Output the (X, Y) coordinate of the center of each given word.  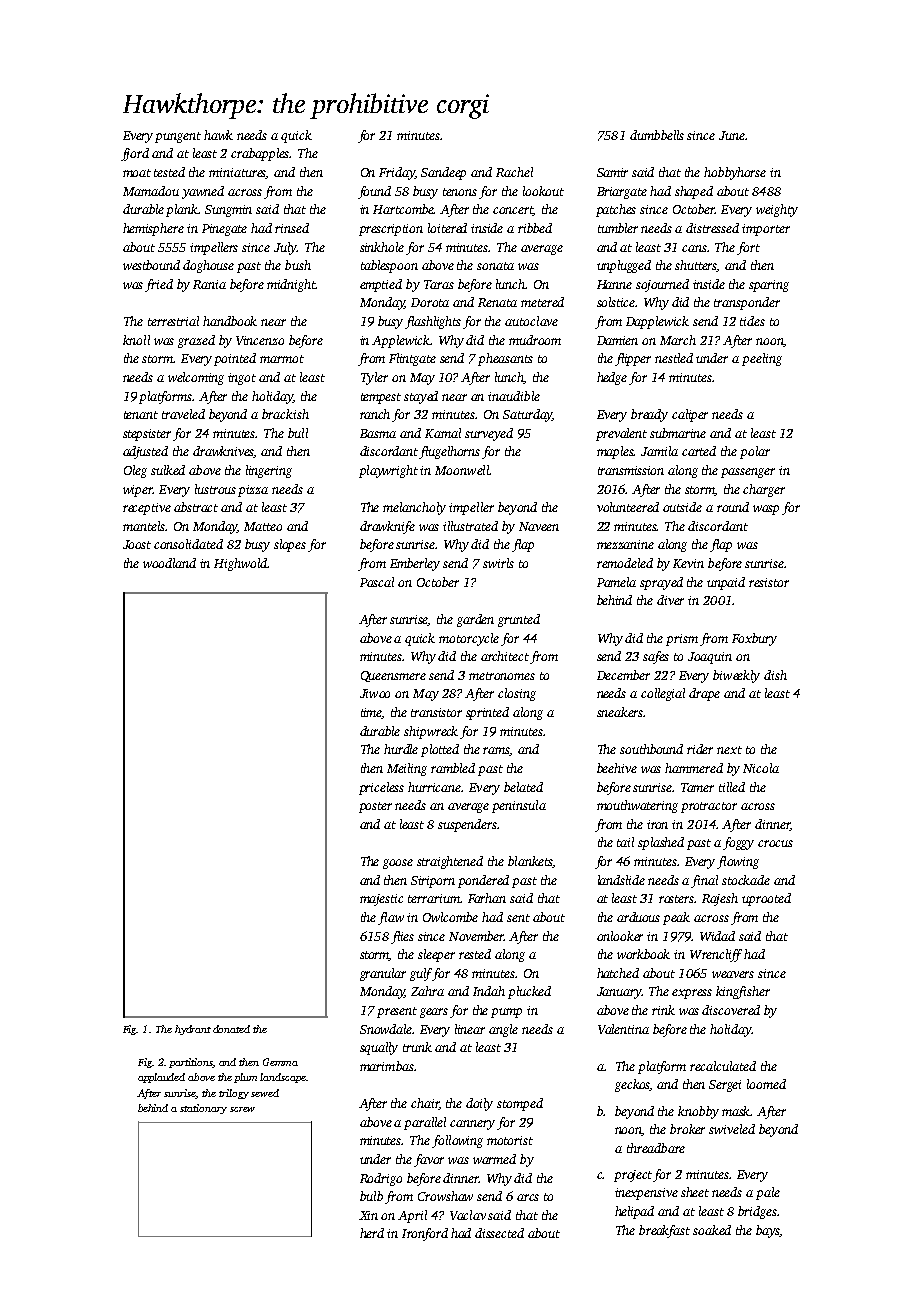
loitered (447, 228)
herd (372, 1233)
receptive (147, 509)
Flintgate (412, 359)
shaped (694, 192)
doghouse (208, 266)
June (732, 135)
